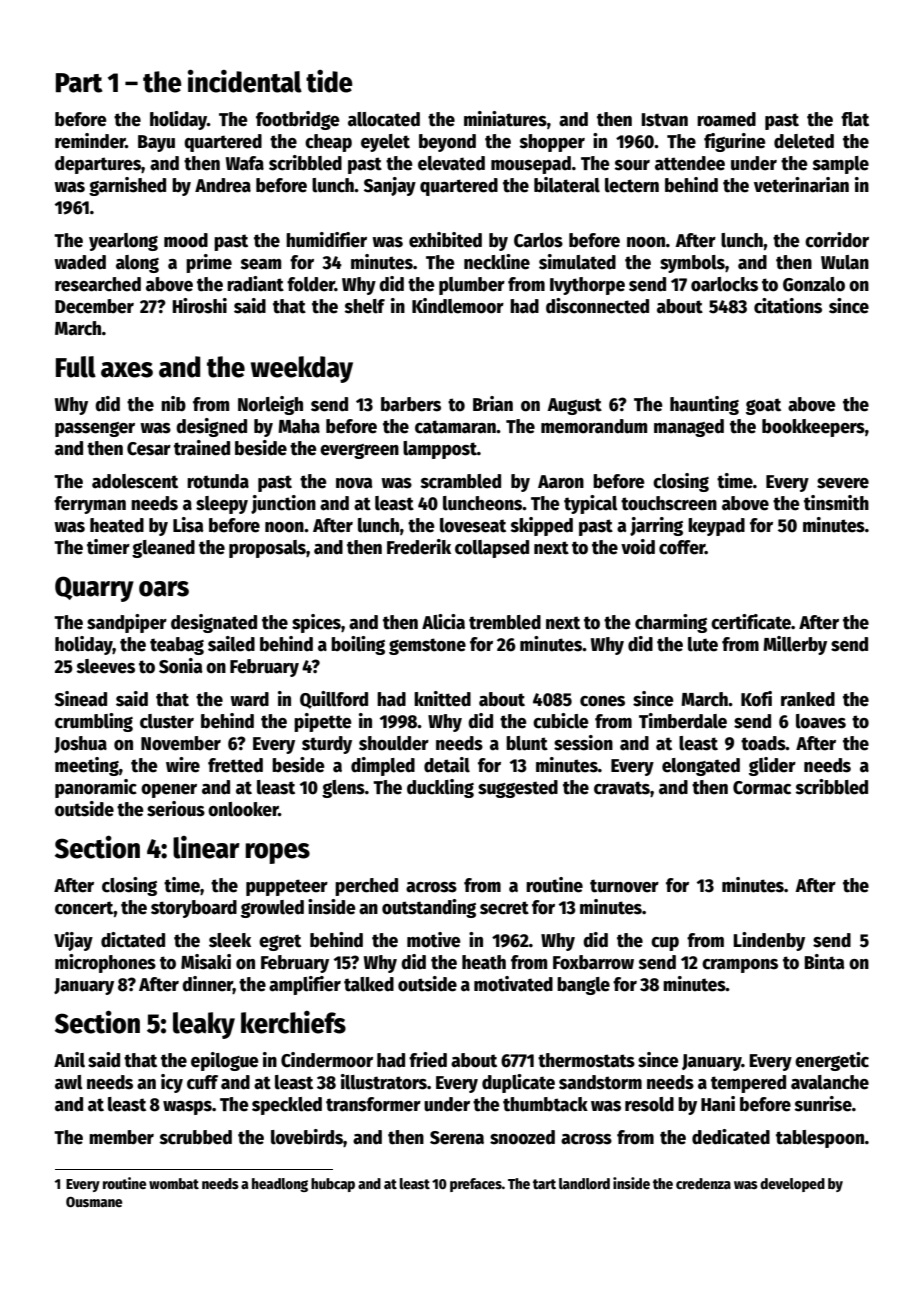 The height and width of the screenshot is (1308, 924). What do you see at coordinates (841, 165) in the screenshot?
I see `sample` at bounding box center [841, 165].
